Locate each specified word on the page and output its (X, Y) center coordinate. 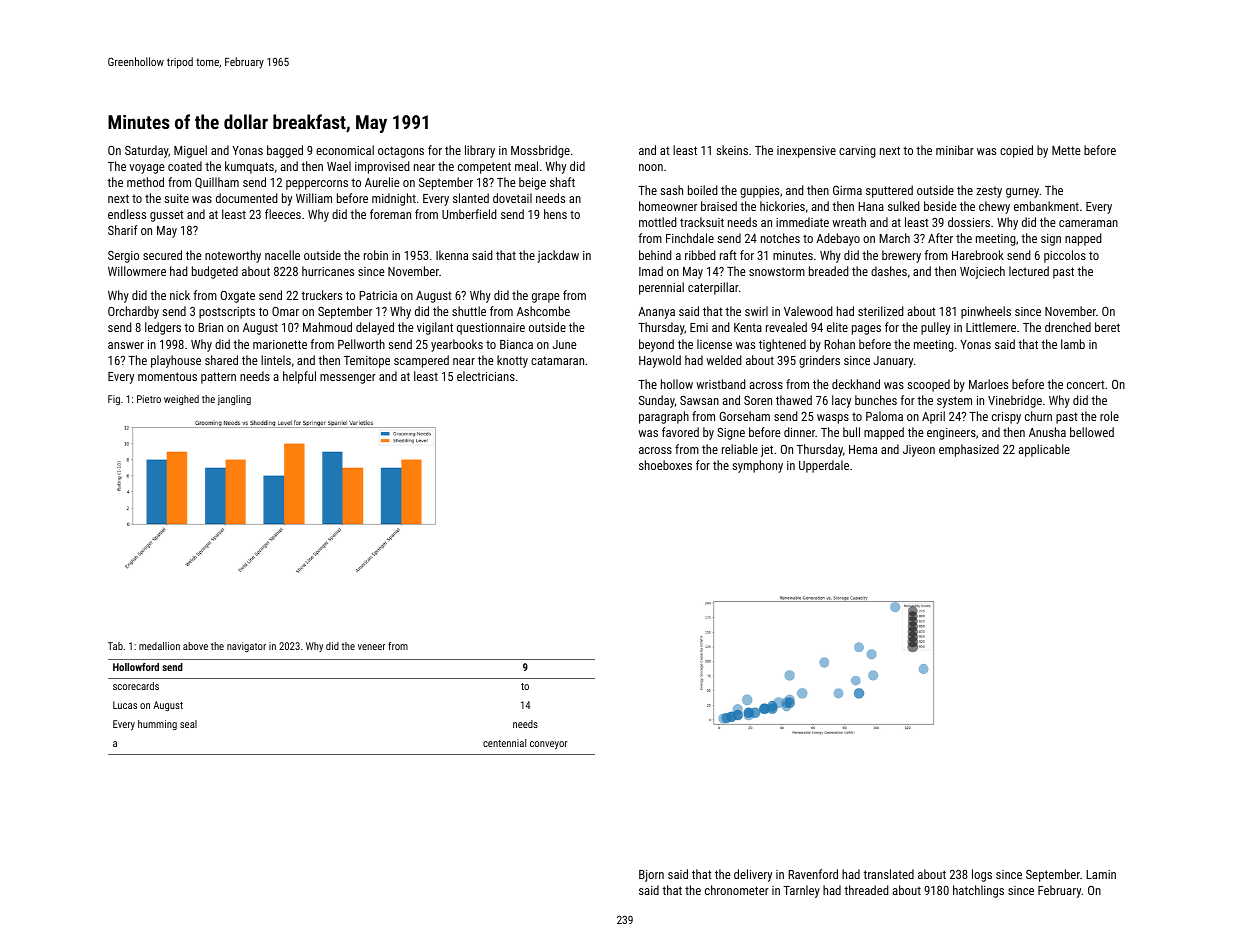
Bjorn (651, 876)
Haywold (660, 361)
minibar (955, 150)
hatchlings (978, 891)
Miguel (190, 151)
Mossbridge (540, 151)
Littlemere (991, 327)
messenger (348, 379)
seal (188, 724)
